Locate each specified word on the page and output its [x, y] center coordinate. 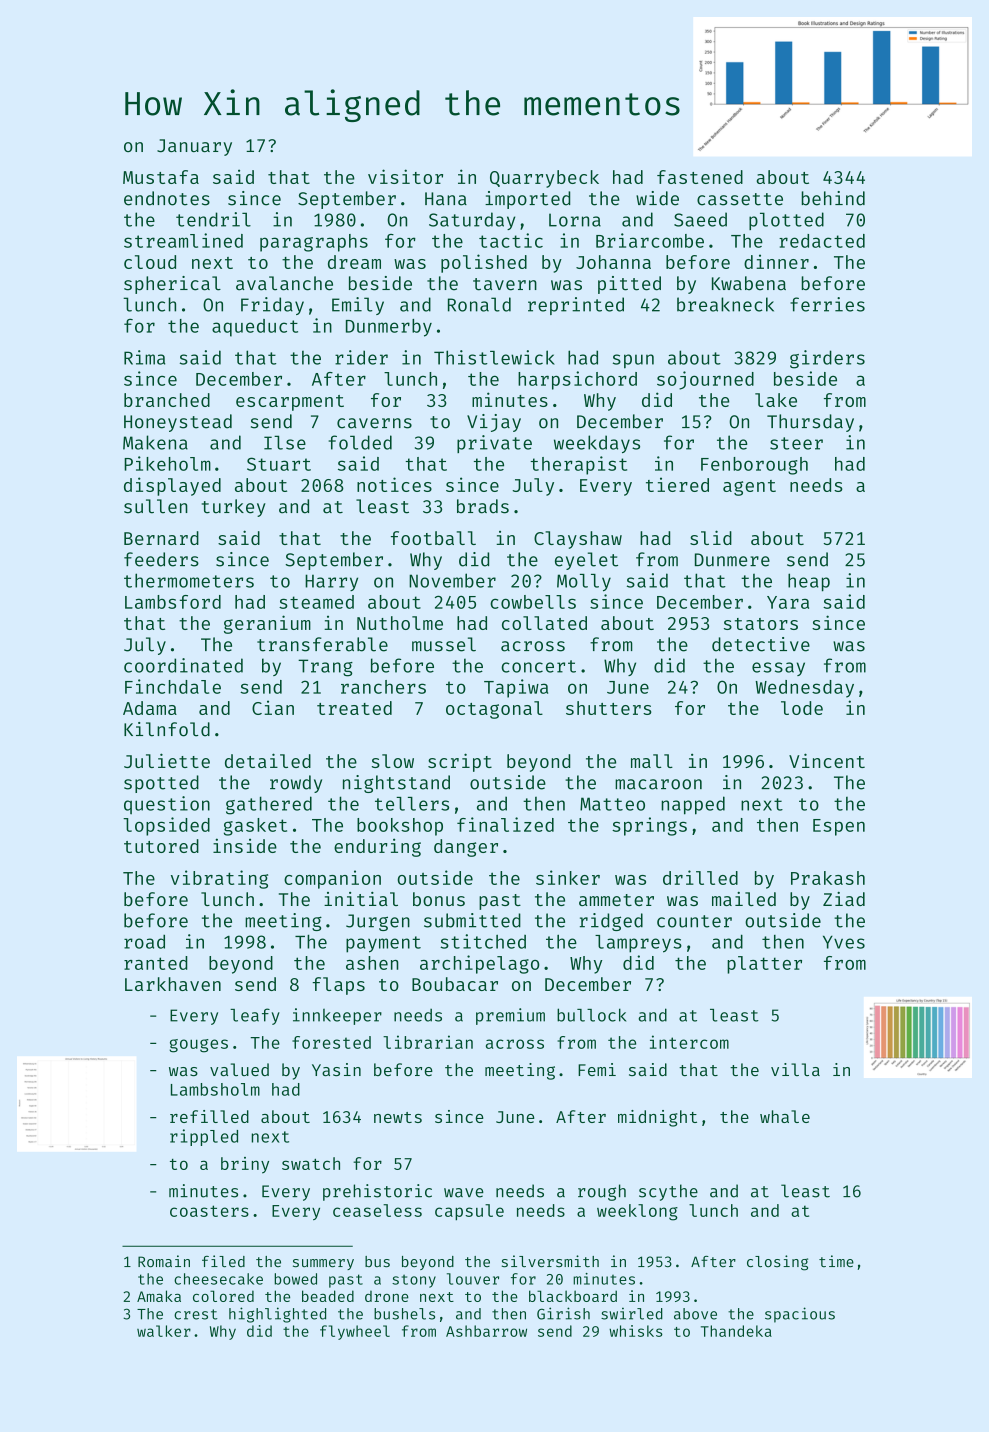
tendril [213, 219]
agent [749, 488]
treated [354, 708]
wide [657, 198]
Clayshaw [578, 540]
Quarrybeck [544, 179]
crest [196, 1314]
